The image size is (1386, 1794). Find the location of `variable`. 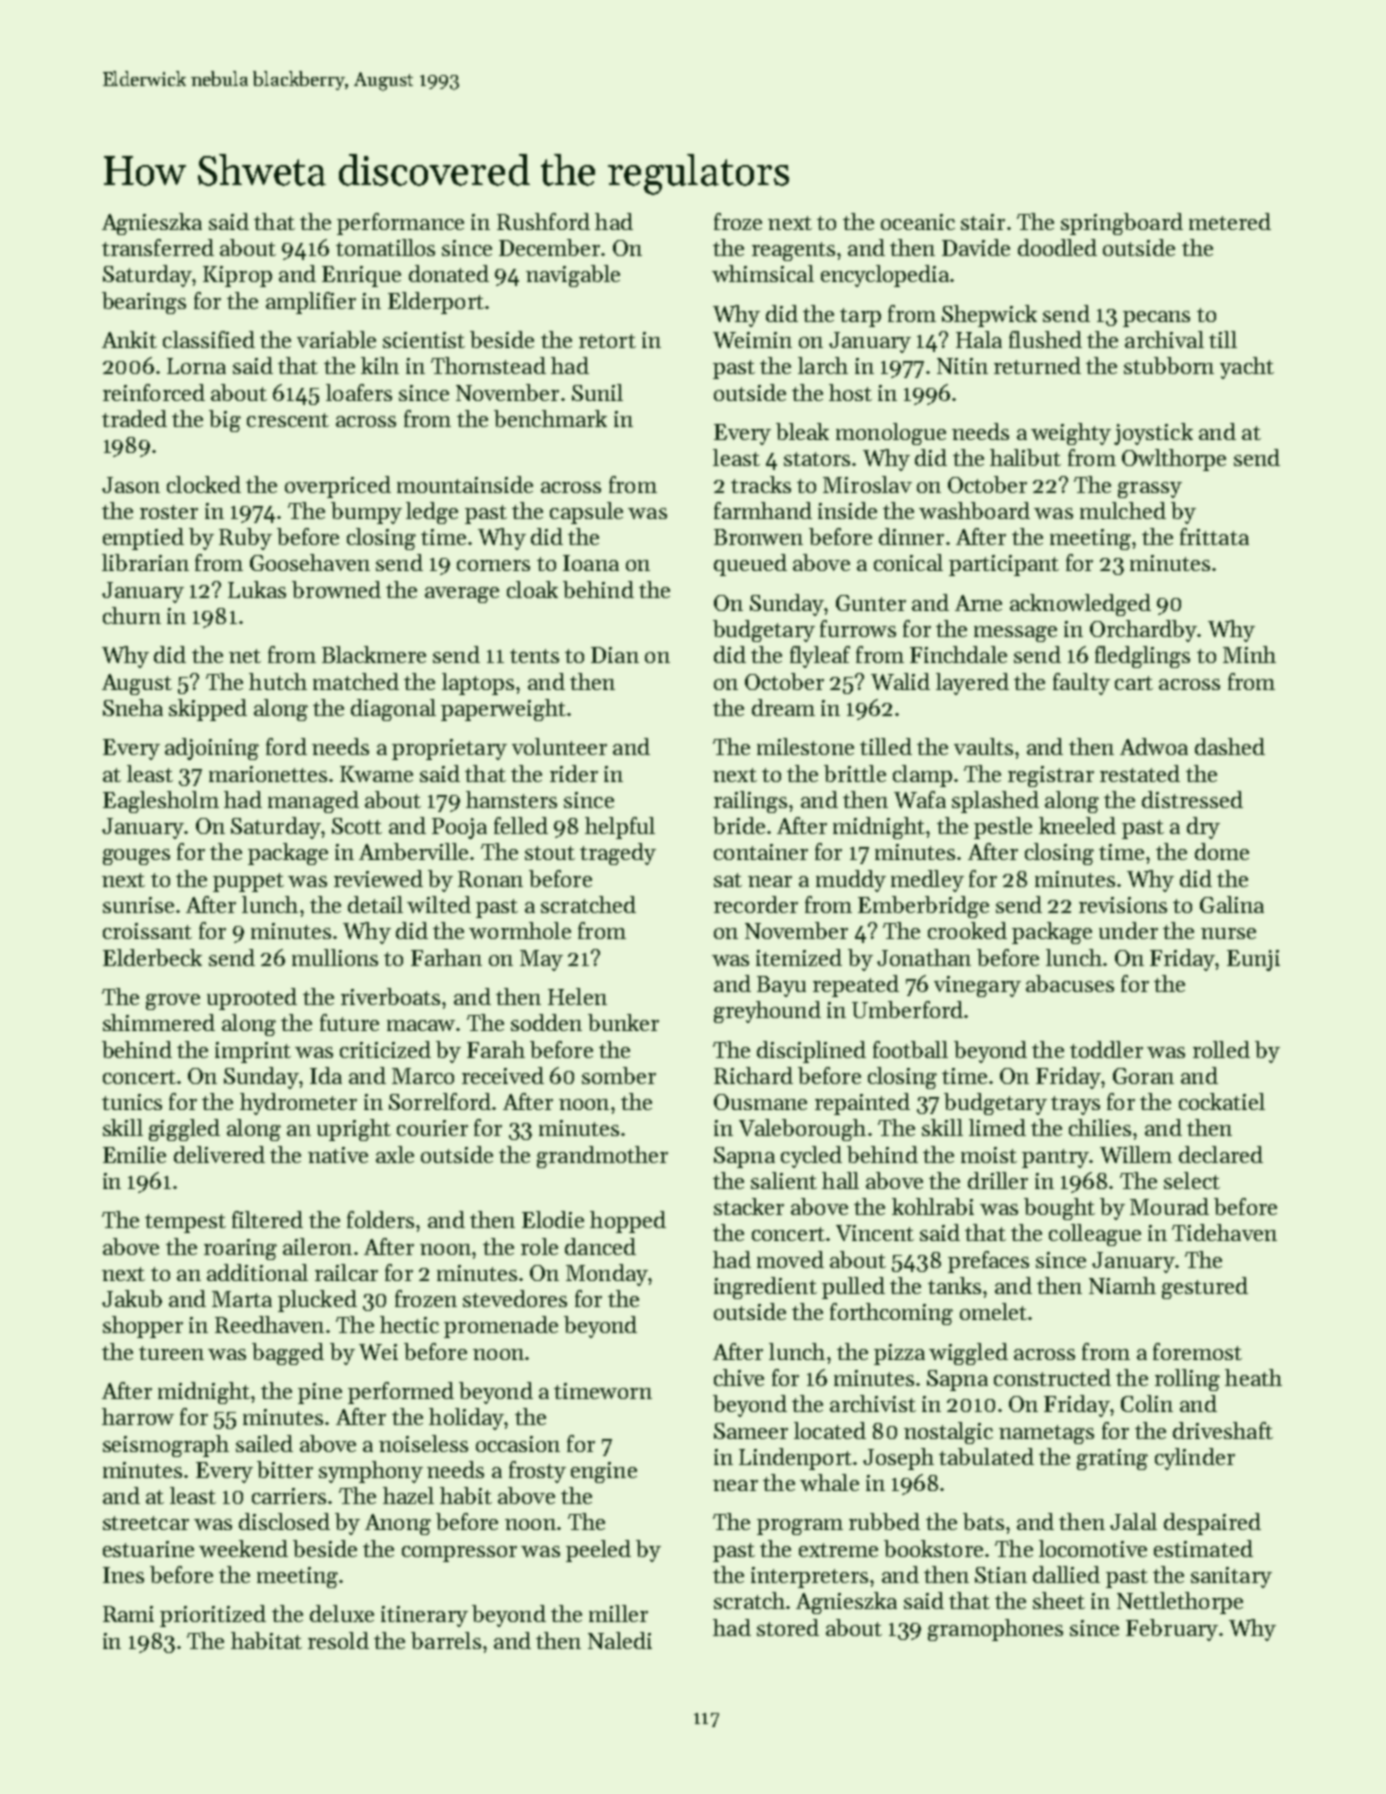

variable is located at coordinates (336, 339).
